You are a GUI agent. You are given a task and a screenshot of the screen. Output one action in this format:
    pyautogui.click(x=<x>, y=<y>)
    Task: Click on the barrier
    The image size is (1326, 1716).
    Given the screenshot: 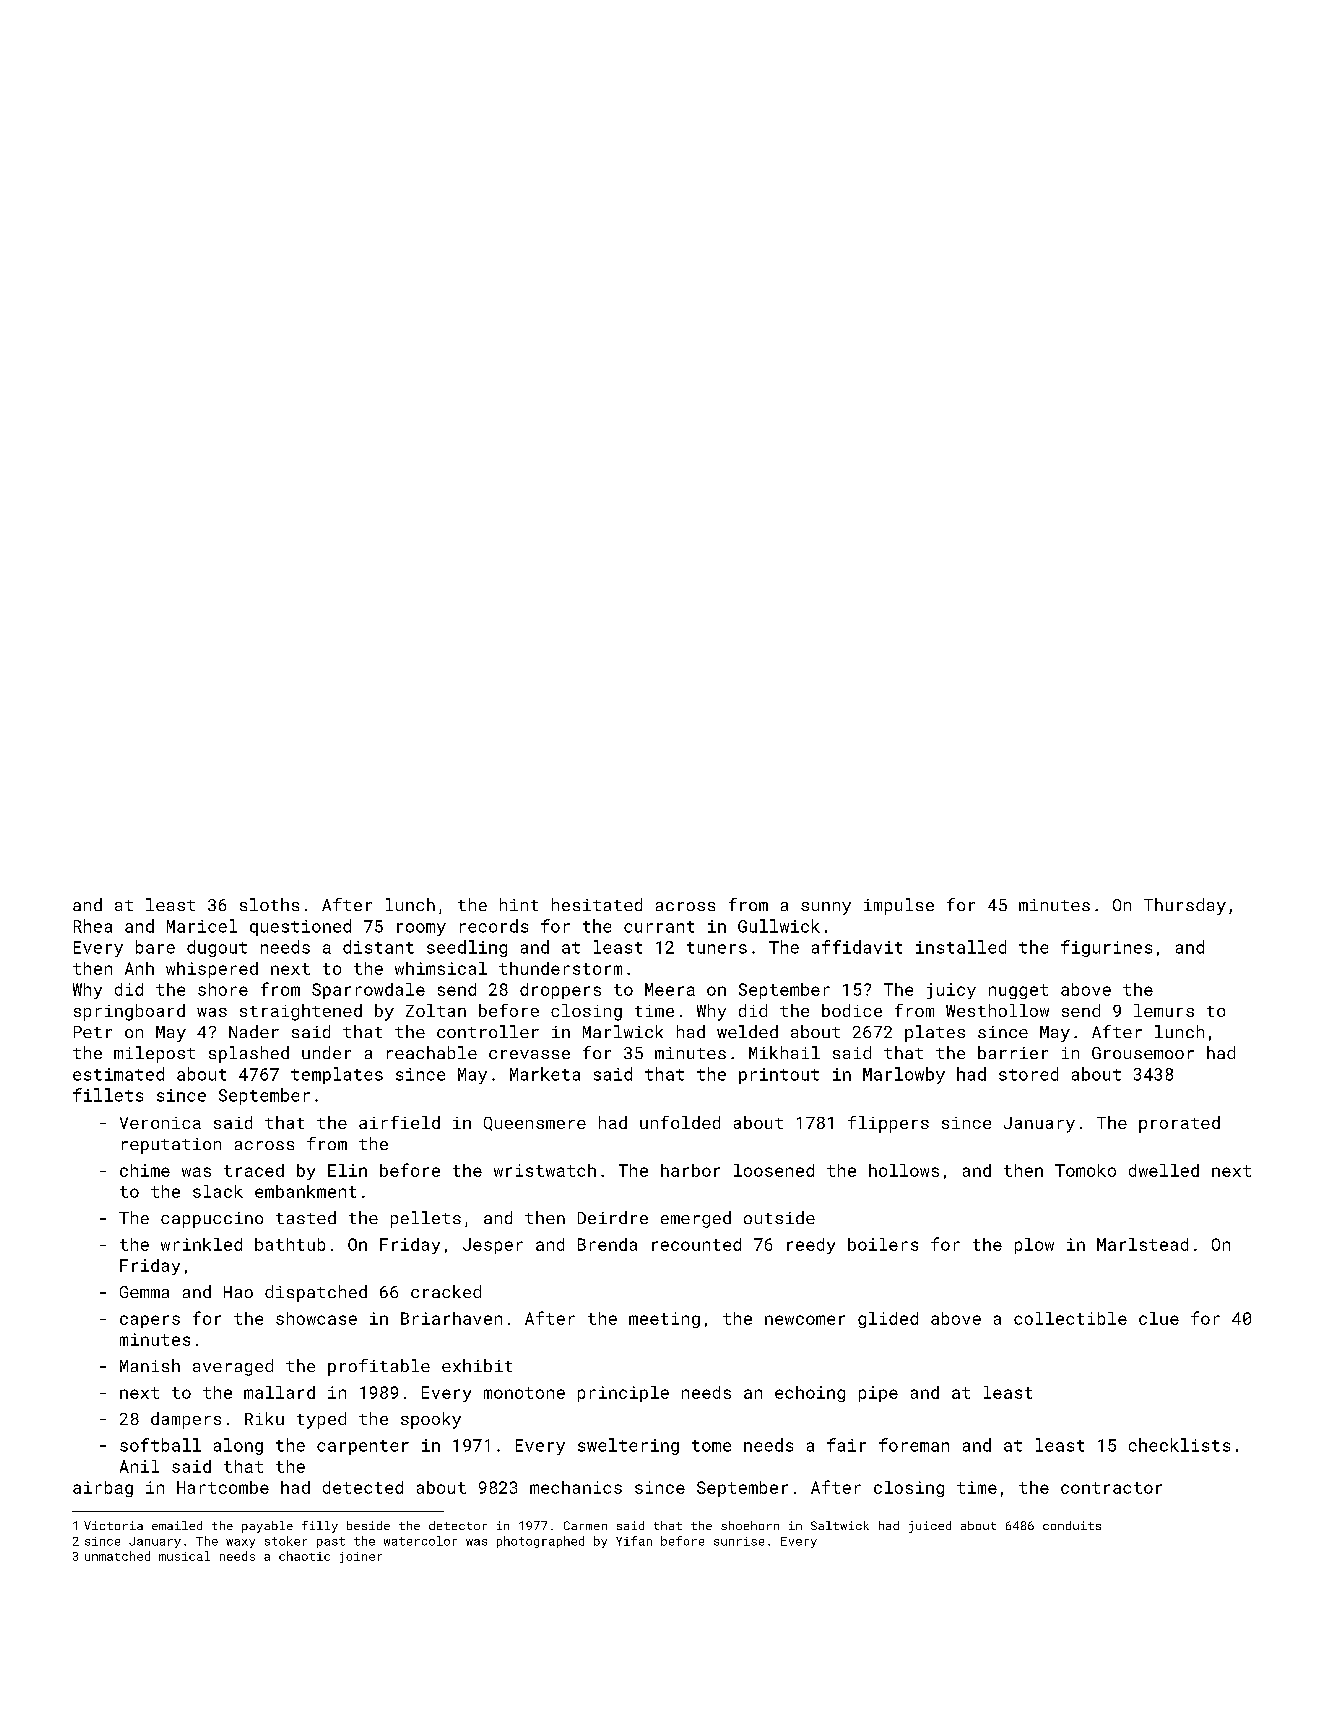 What is the action you would take?
    pyautogui.click(x=1013, y=1052)
